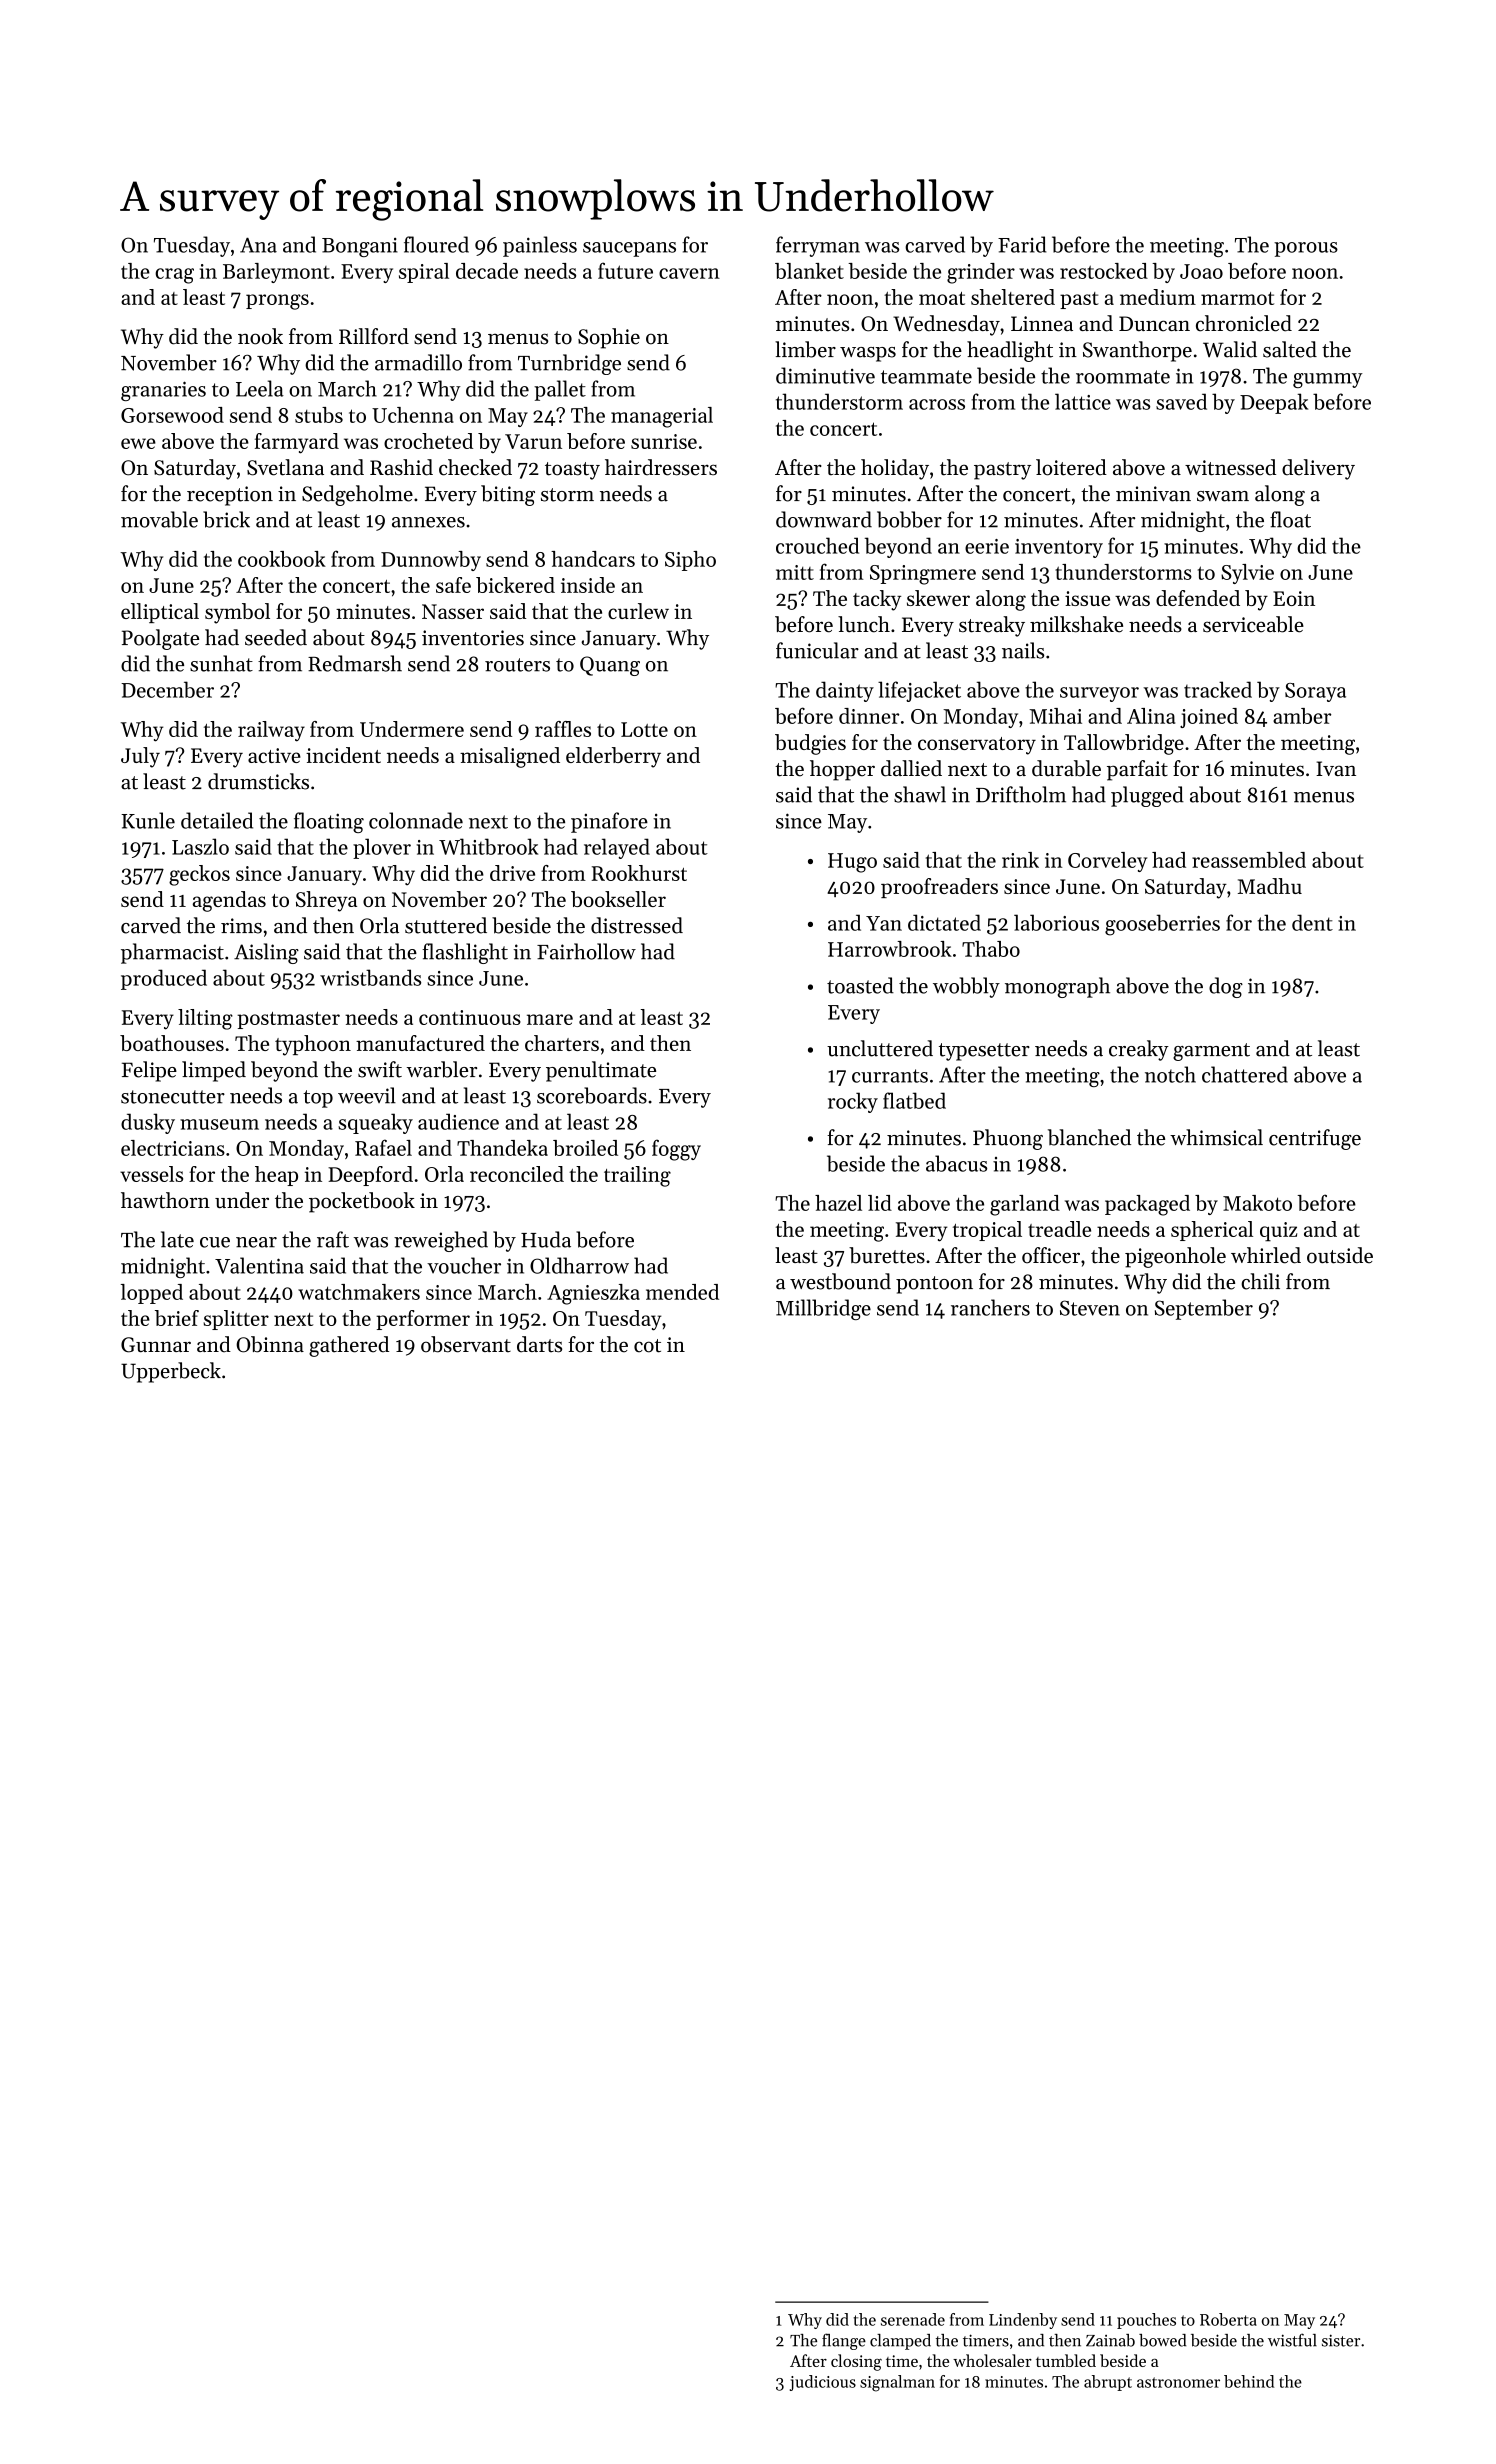  What do you see at coordinates (1108, 2383) in the page?
I see `abrupt` at bounding box center [1108, 2383].
